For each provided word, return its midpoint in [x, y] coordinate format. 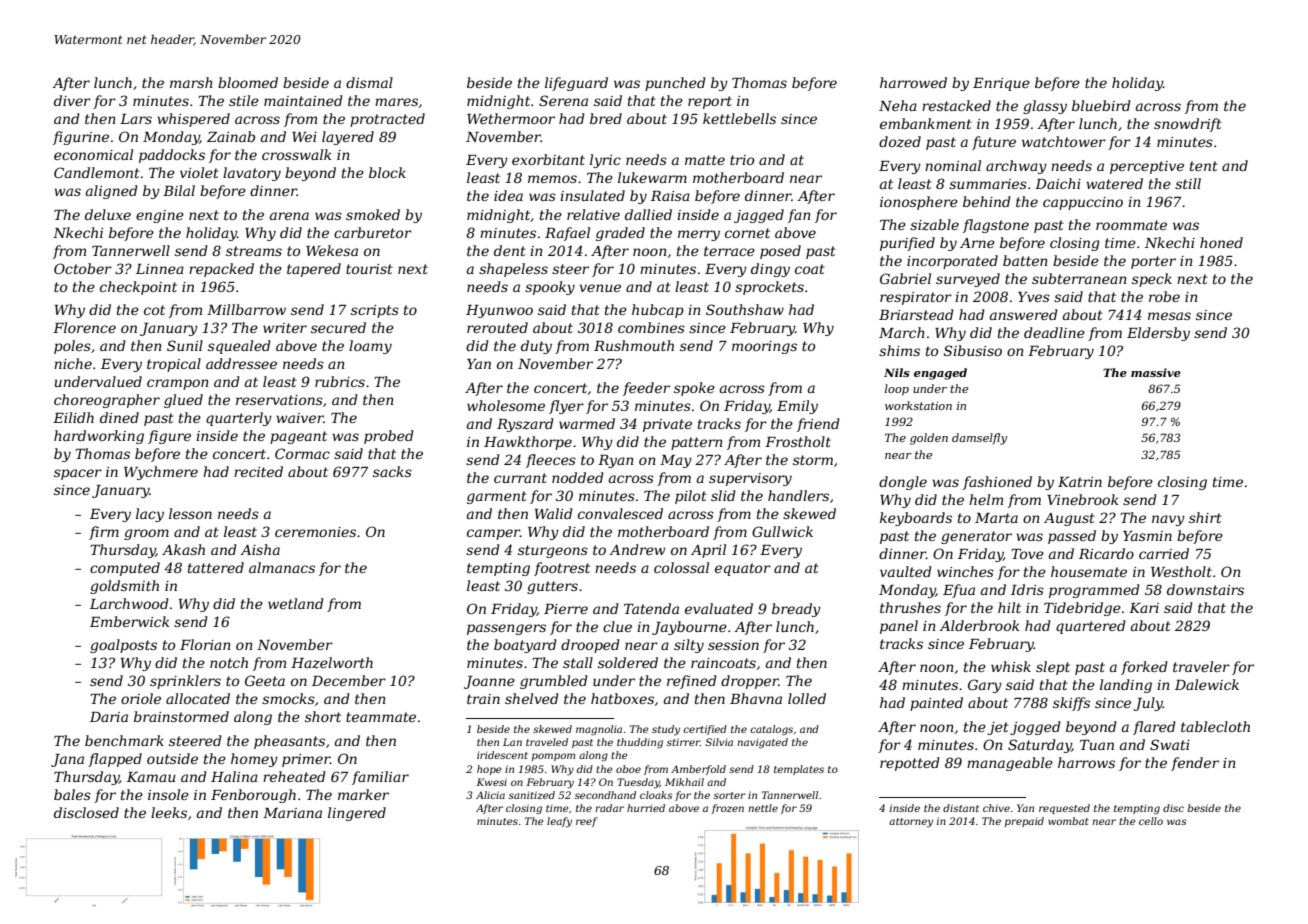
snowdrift [1188, 125]
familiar [380, 778]
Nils [897, 372]
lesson [190, 513]
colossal [681, 567]
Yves [1034, 297]
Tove [1027, 554]
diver [72, 100]
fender [1195, 764]
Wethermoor [511, 118]
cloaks [656, 795]
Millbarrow [246, 309]
